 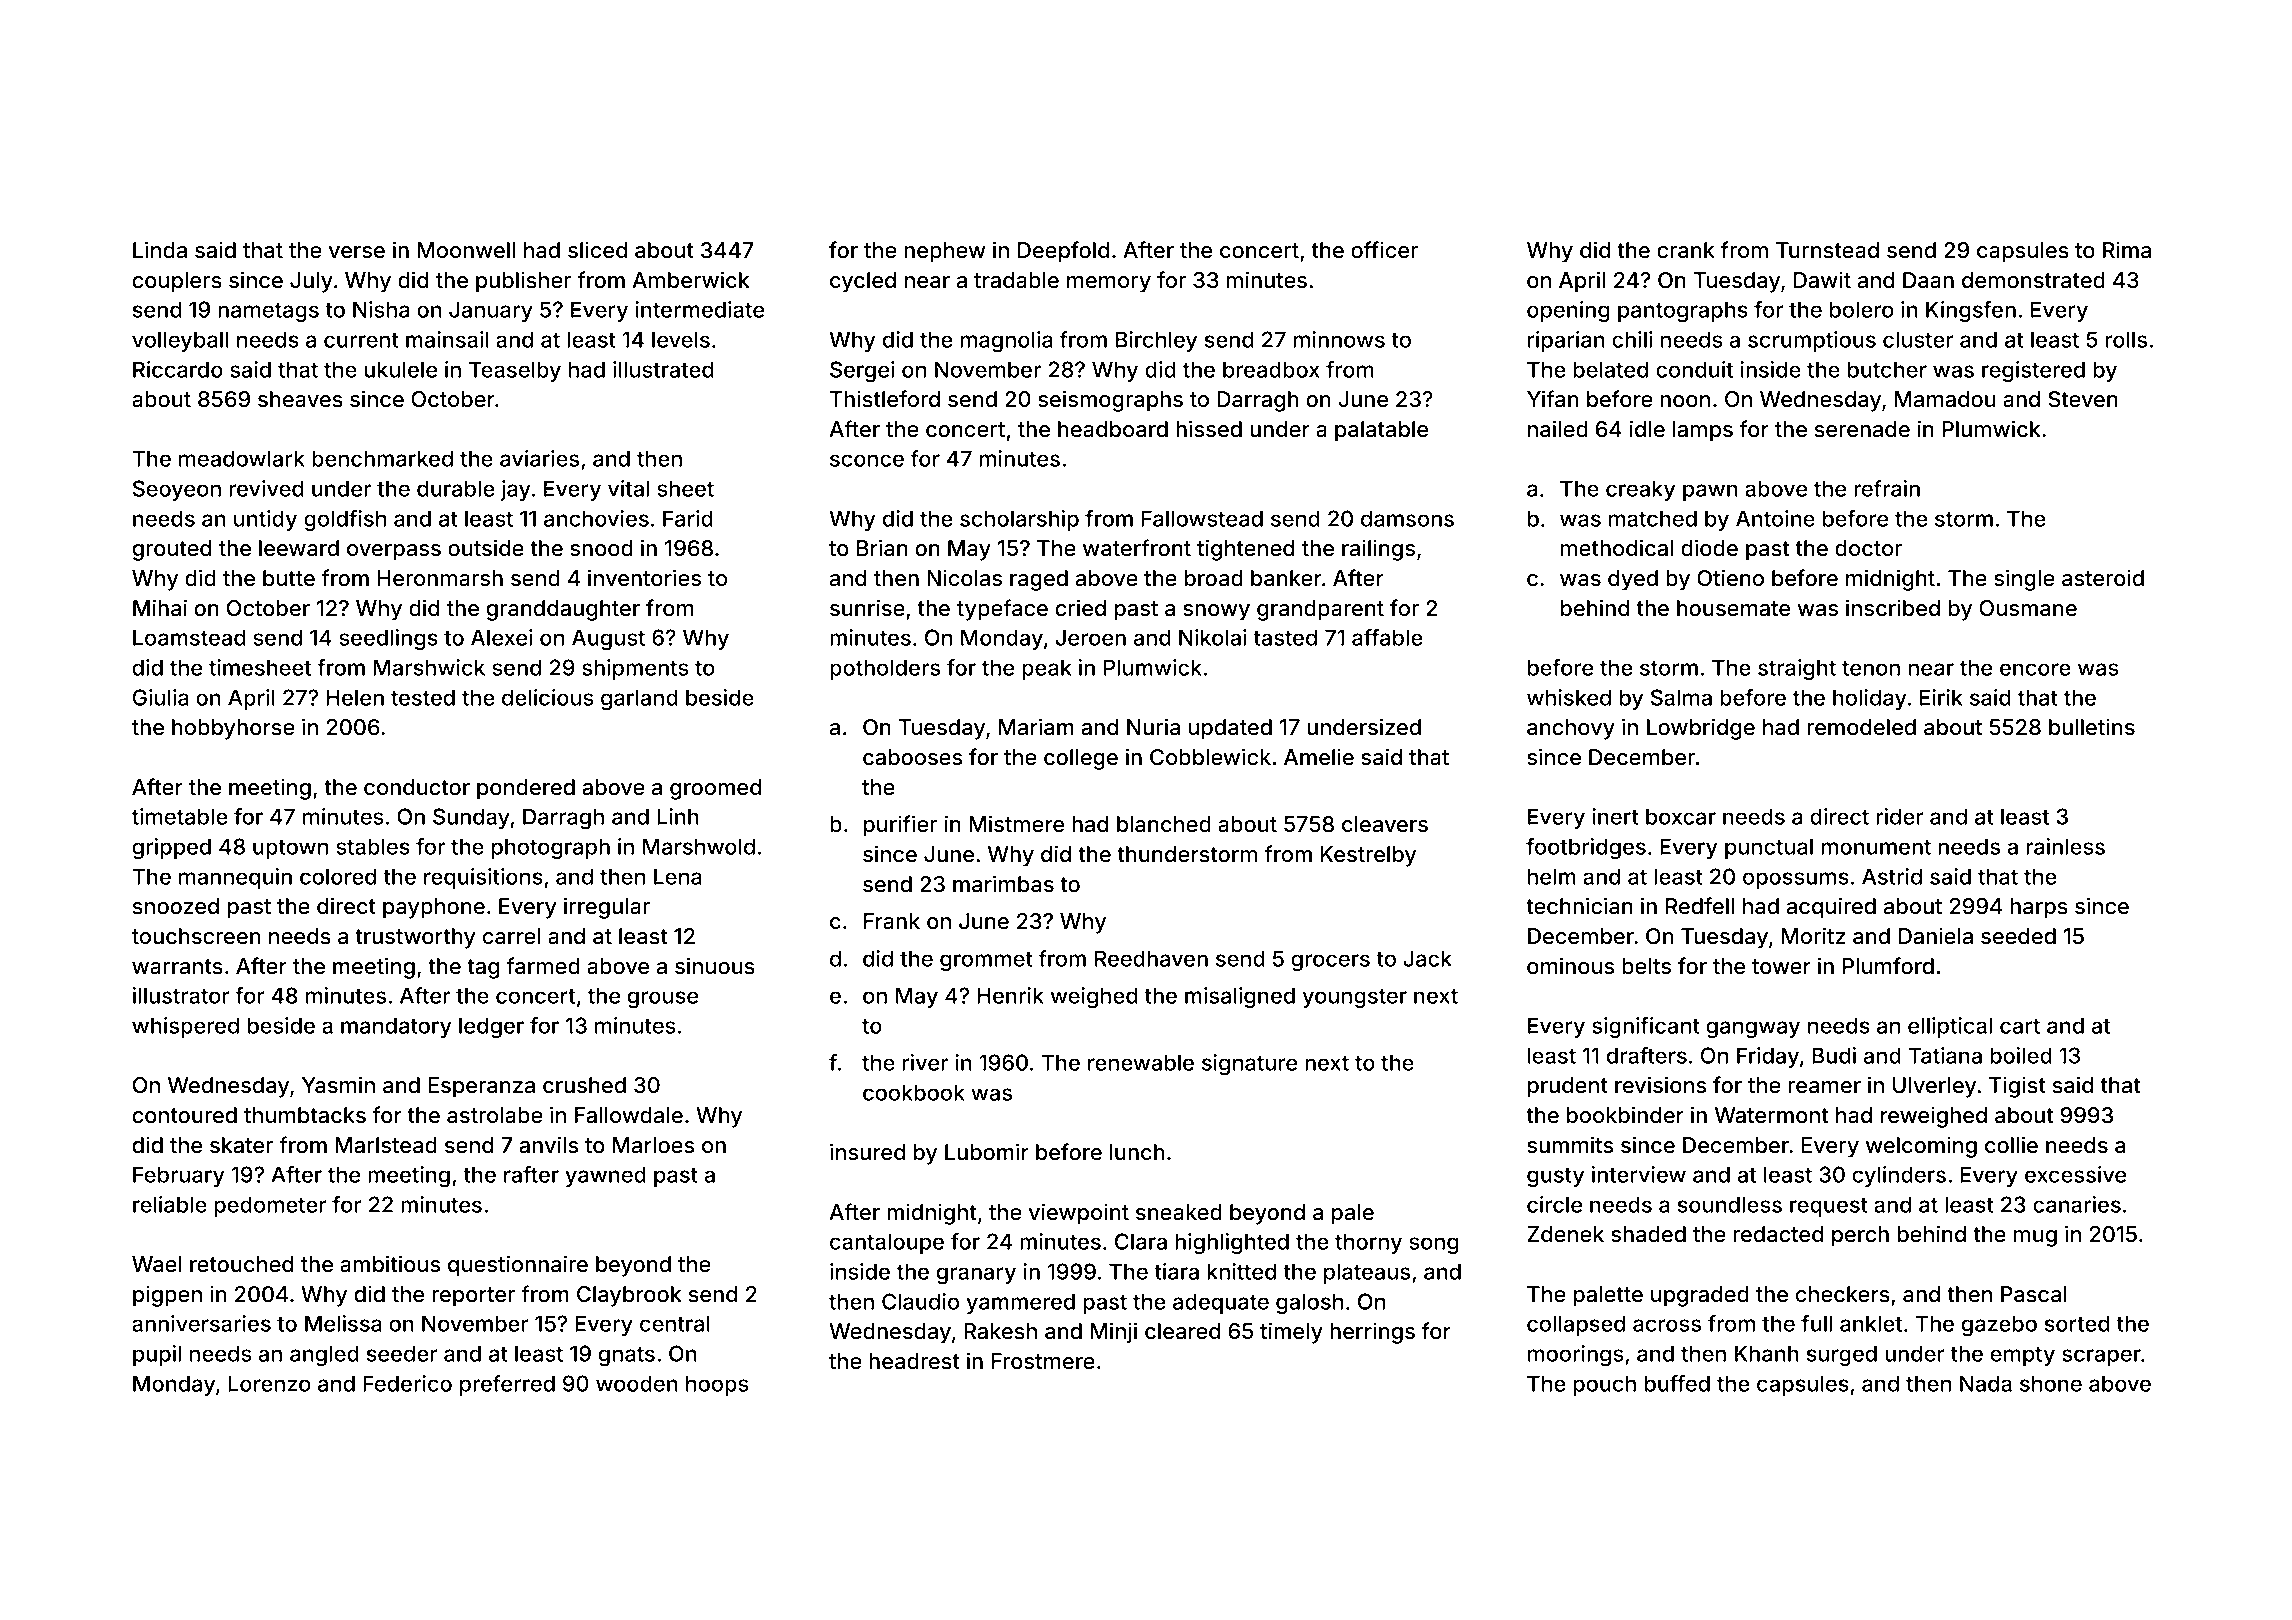 I want to click on Giulia, so click(x=161, y=697).
